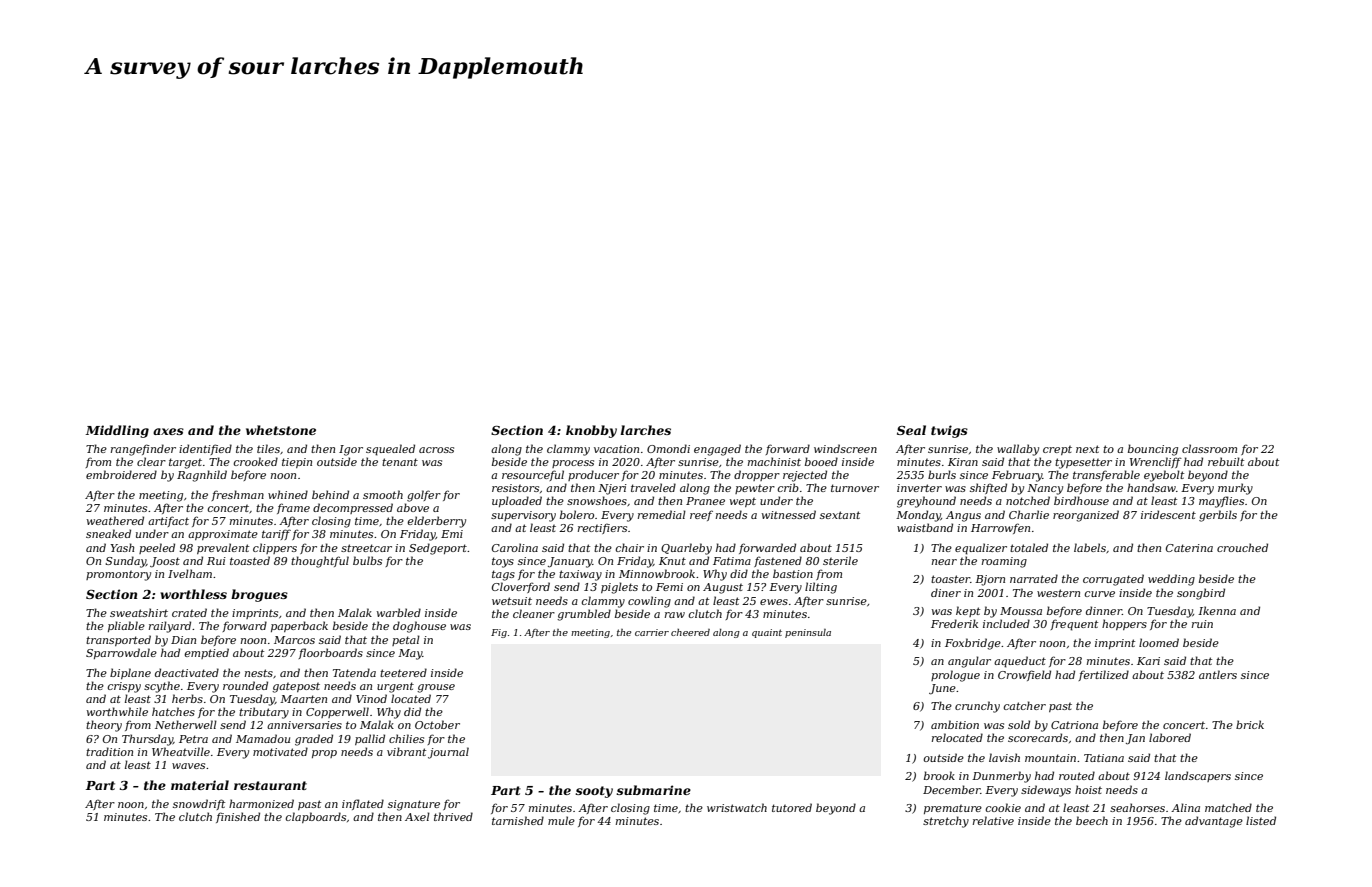  I want to click on dropper, so click(757, 475).
